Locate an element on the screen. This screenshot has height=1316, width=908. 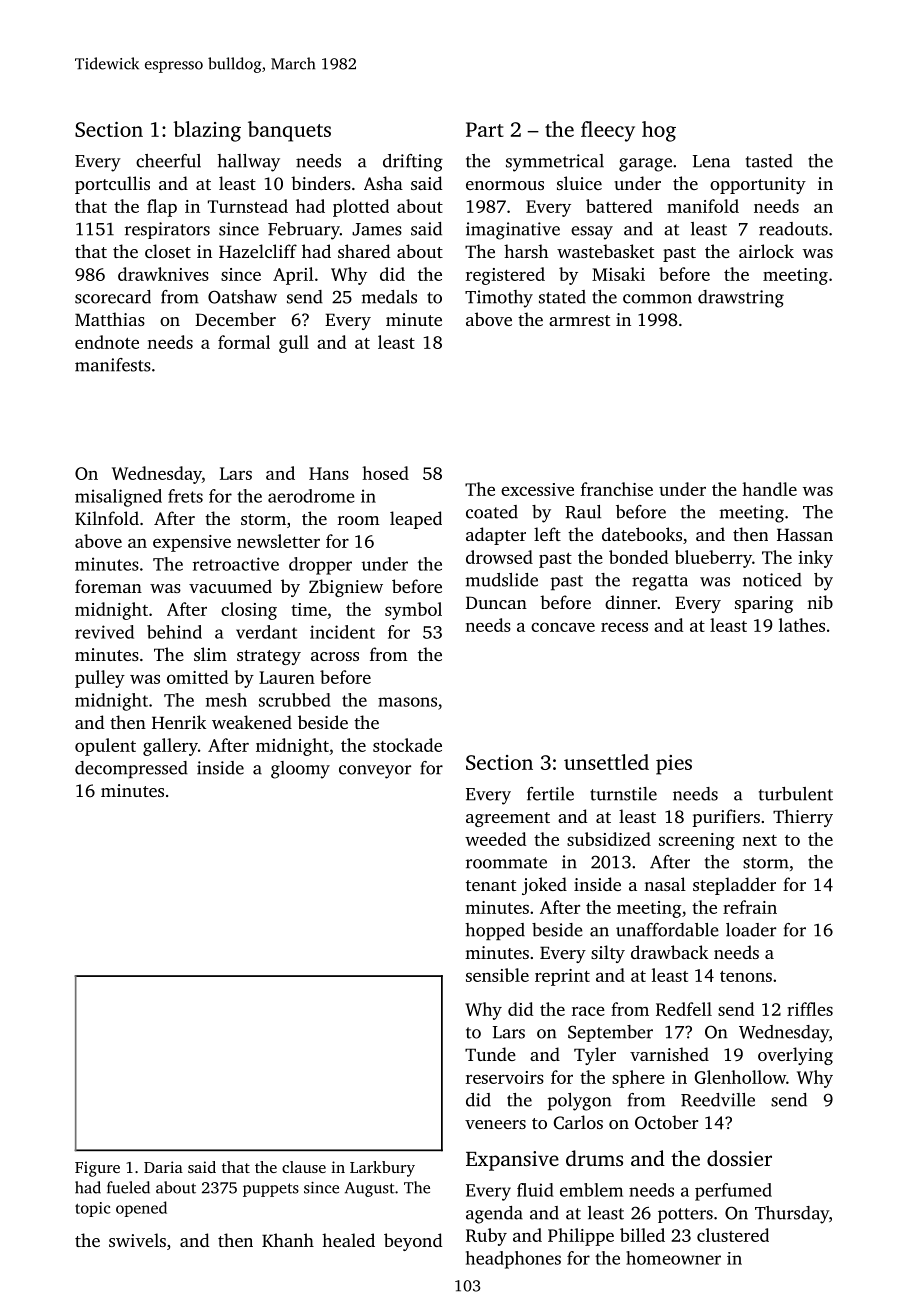
datebooks is located at coordinates (642, 534).
